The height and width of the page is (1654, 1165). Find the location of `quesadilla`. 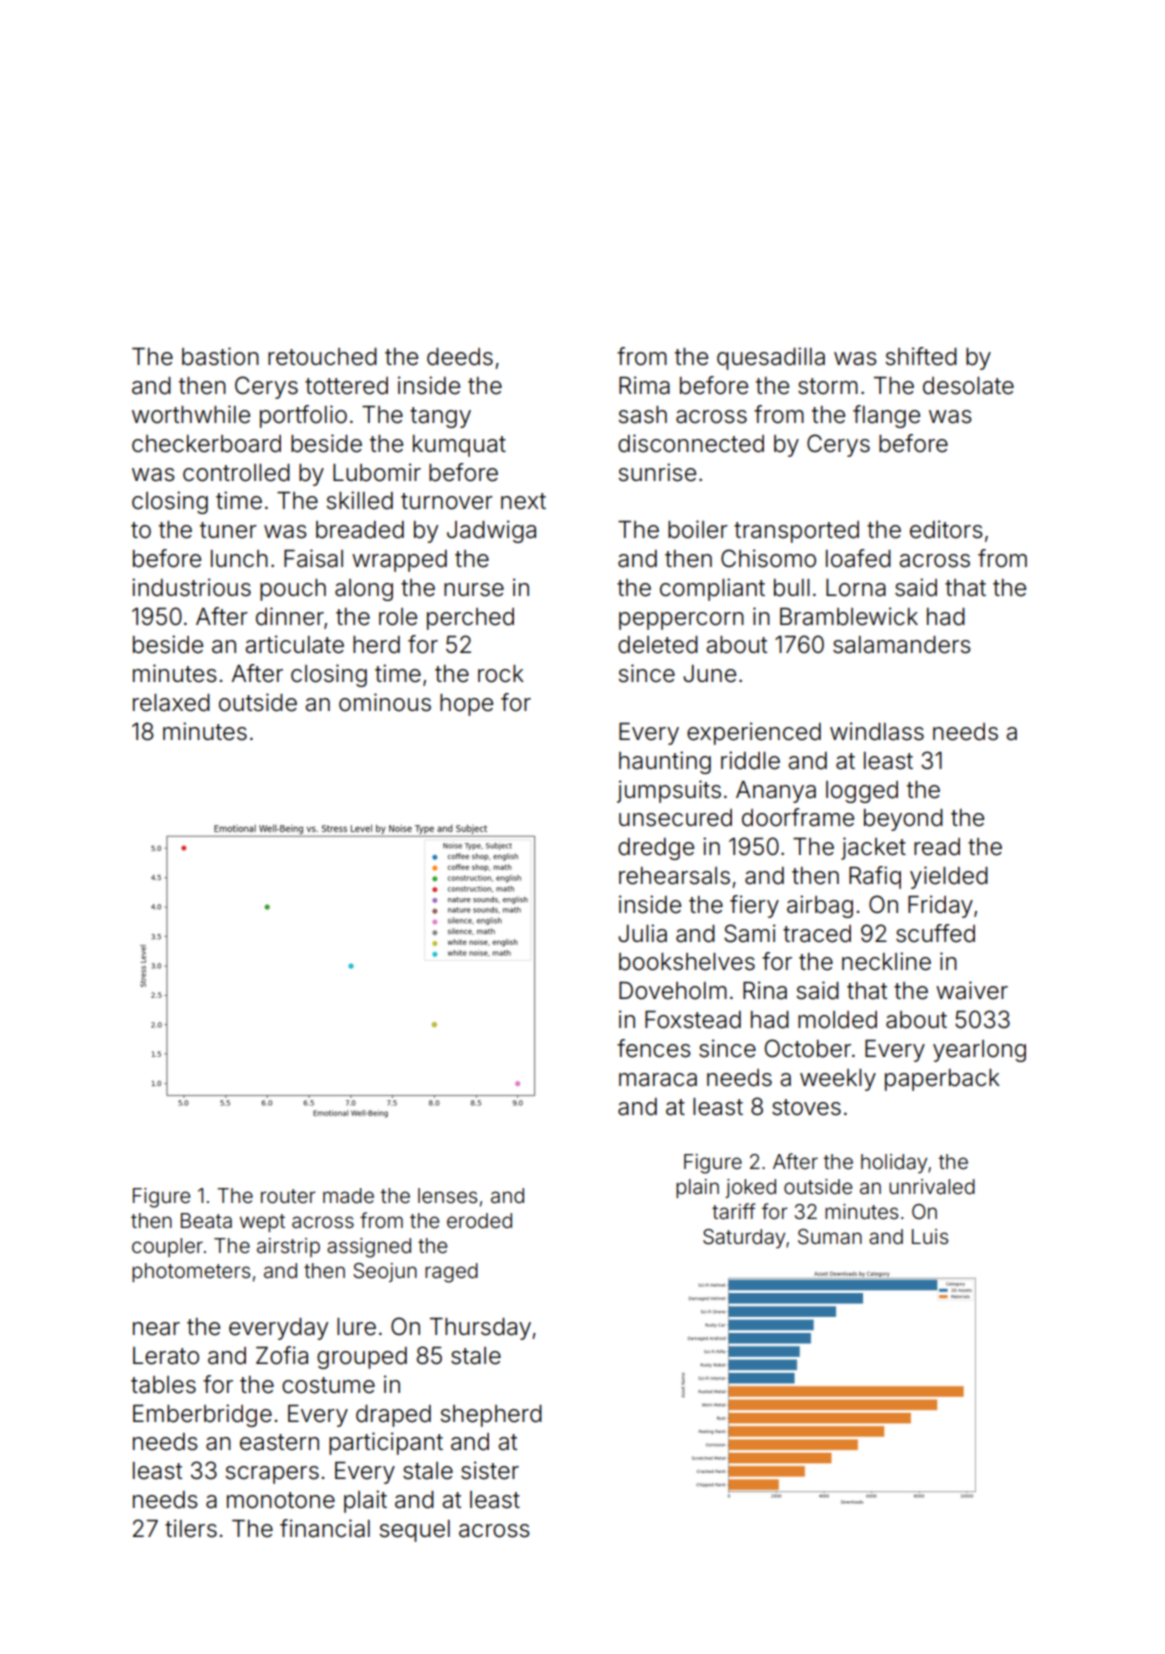

quesadilla is located at coordinates (771, 358).
